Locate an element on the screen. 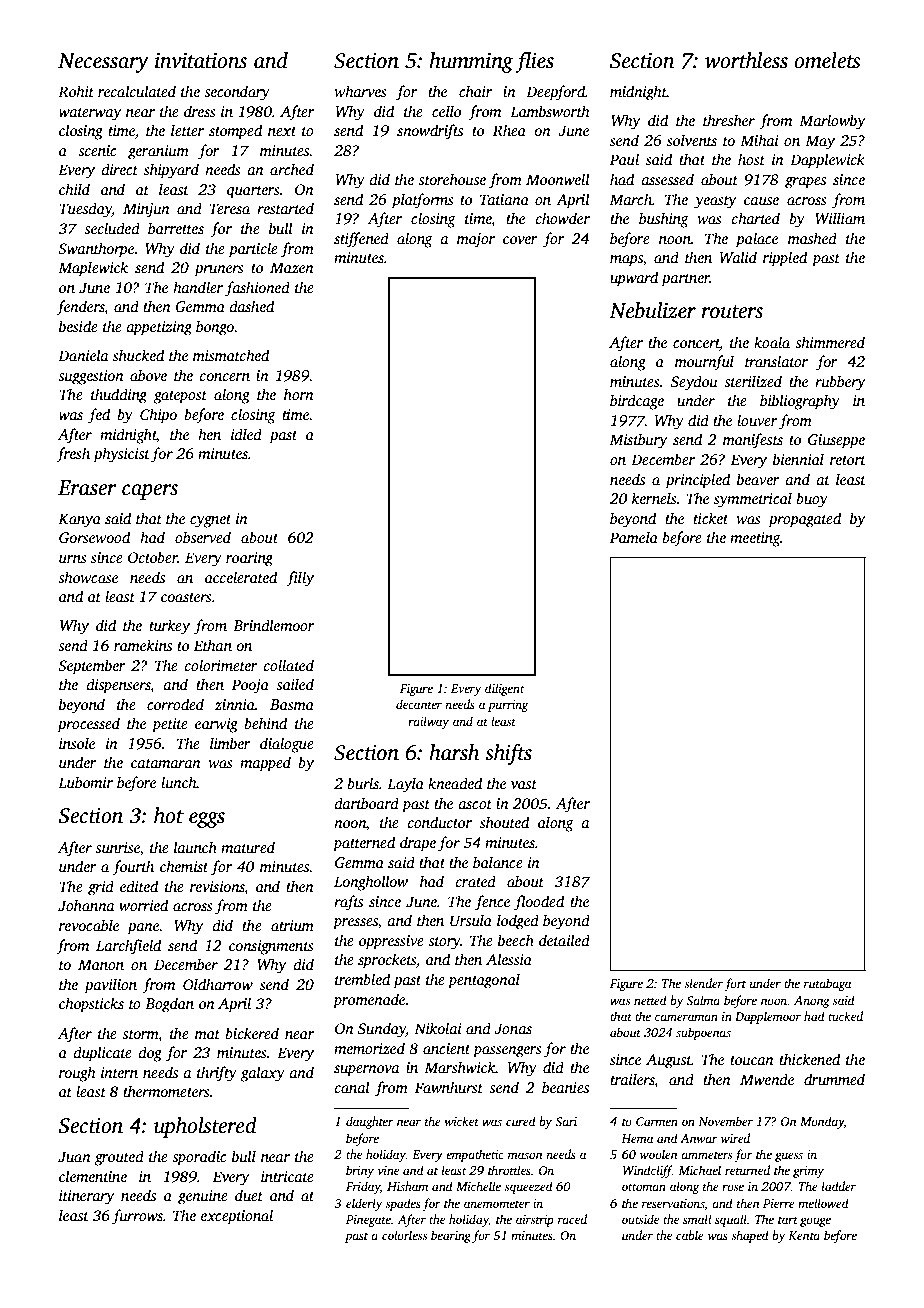 The height and width of the screenshot is (1308, 924). horn is located at coordinates (299, 394).
